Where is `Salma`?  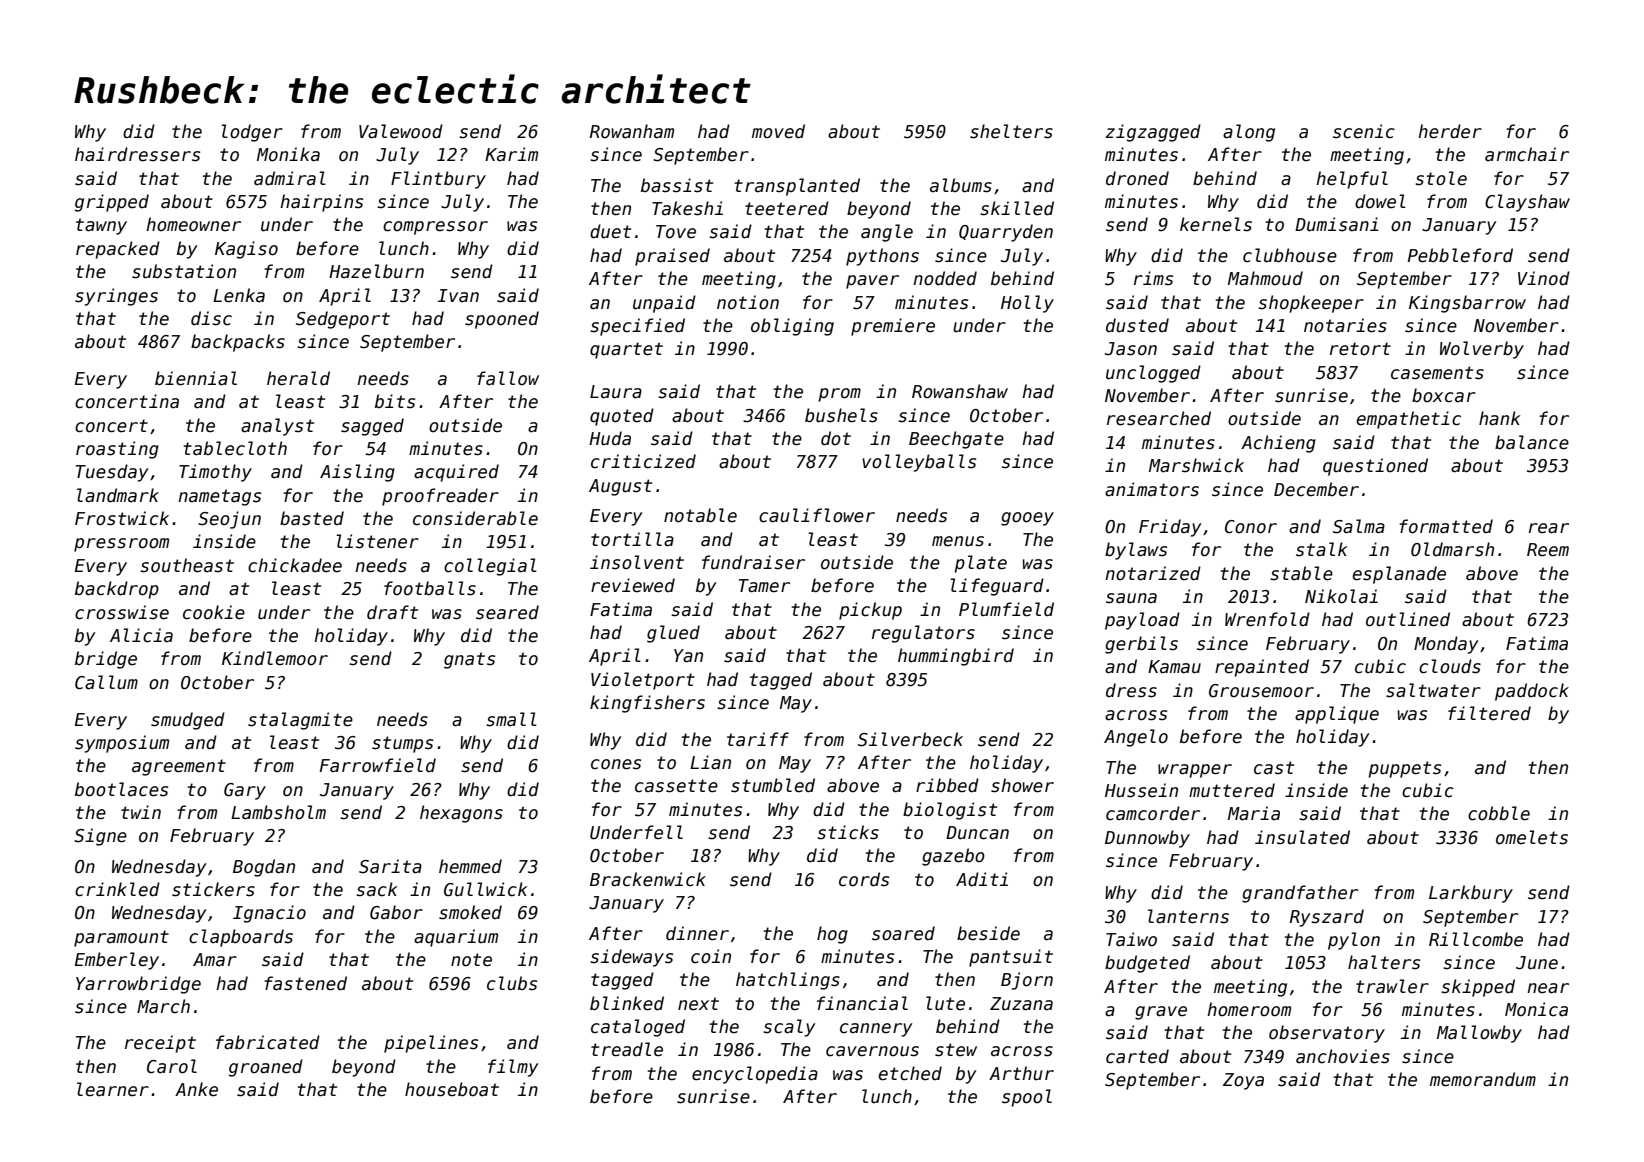
Salma is located at coordinates (1359, 526).
